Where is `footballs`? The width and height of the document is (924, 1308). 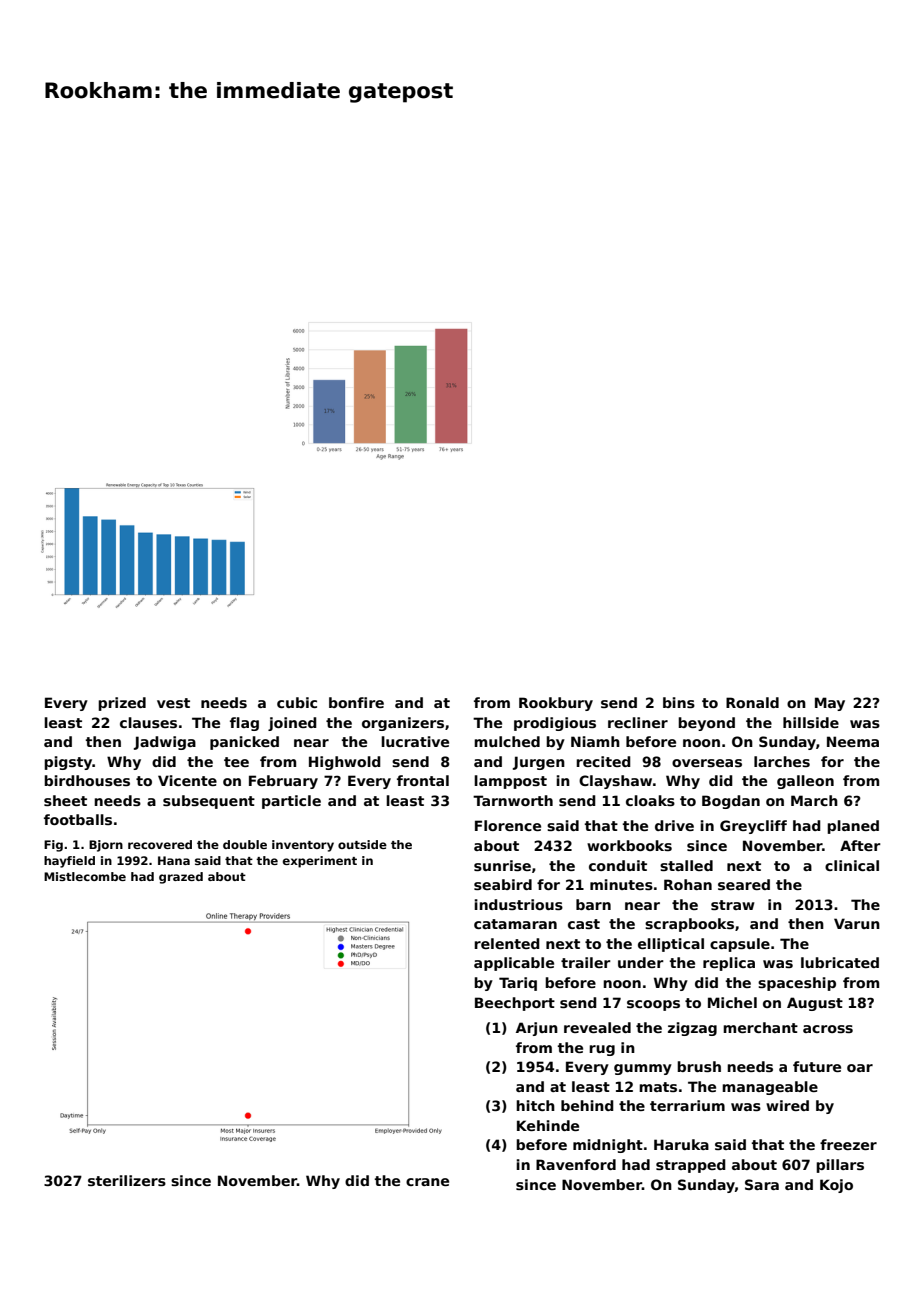
footballs is located at coordinates (78, 819).
